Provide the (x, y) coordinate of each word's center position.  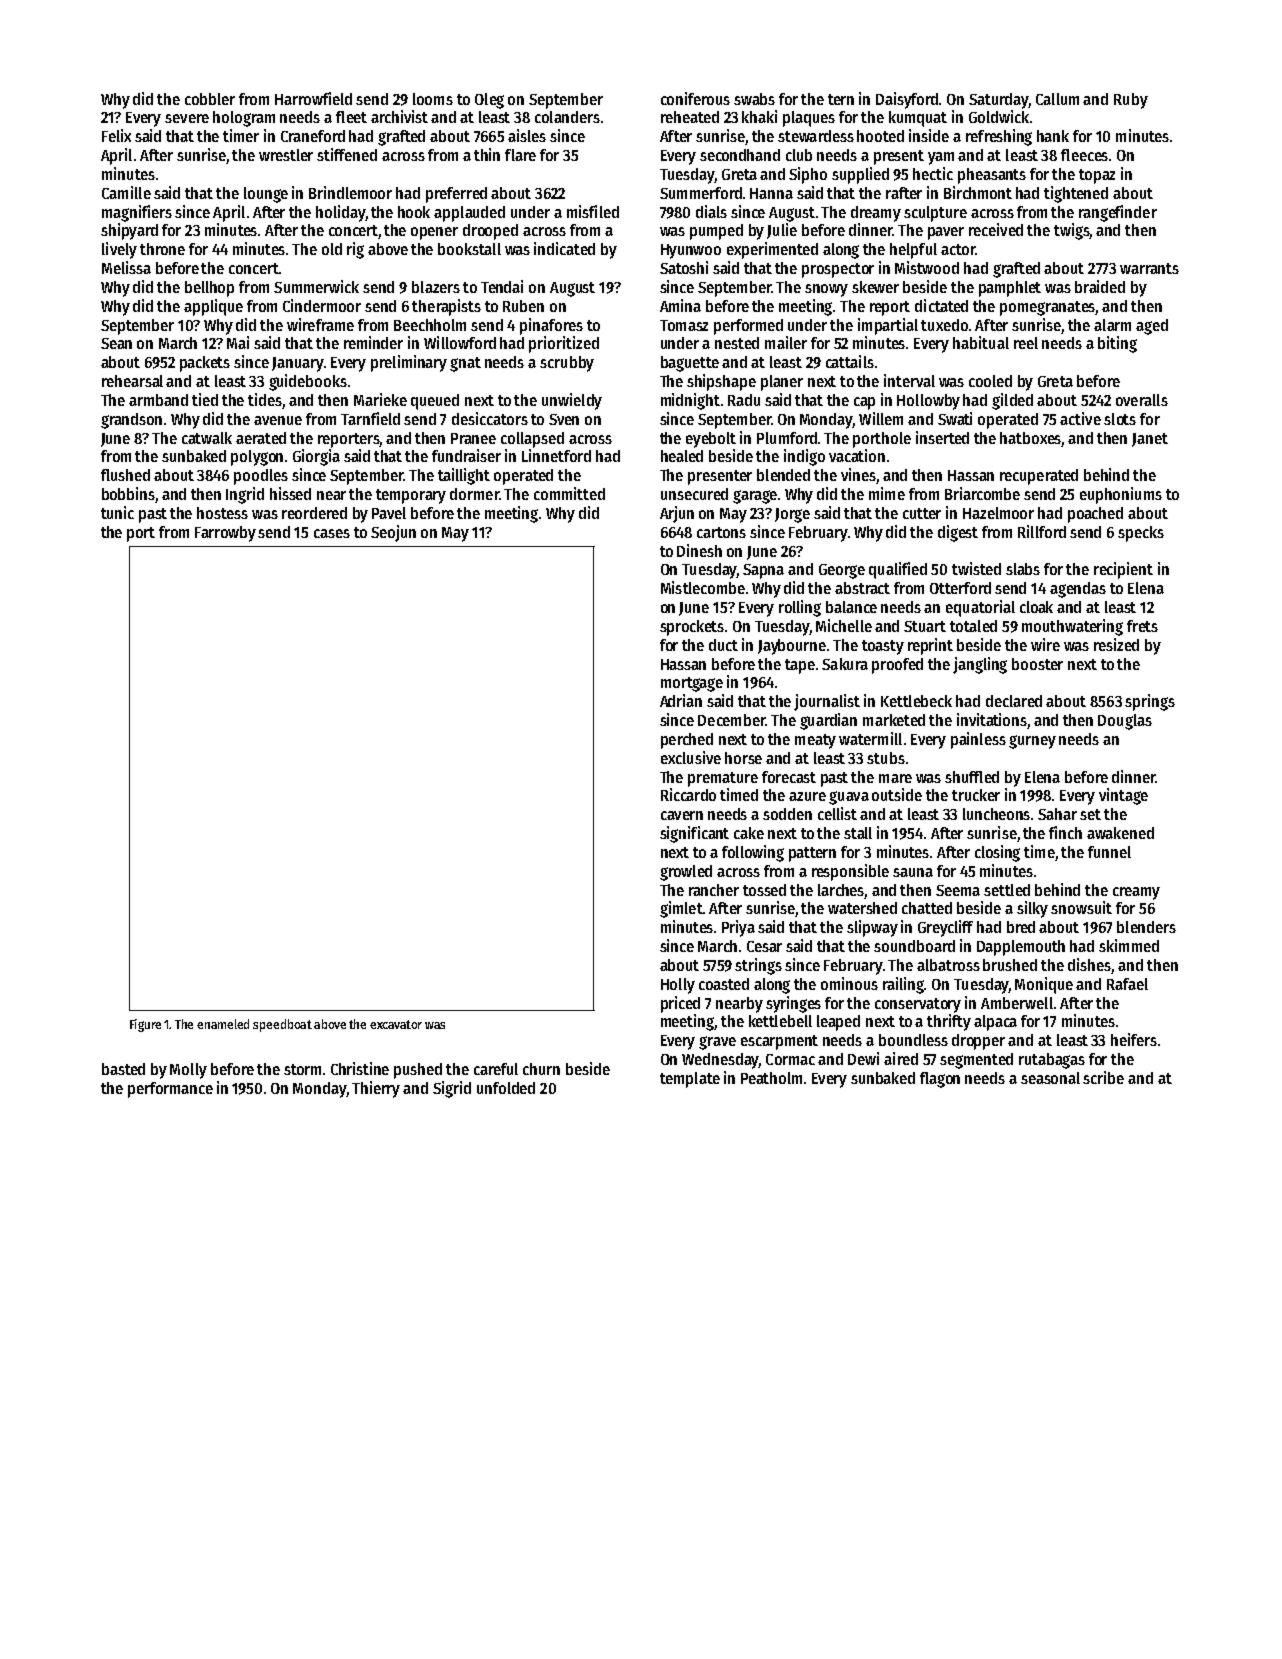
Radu (744, 400)
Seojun (393, 533)
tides (265, 401)
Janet (1150, 440)
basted (123, 1069)
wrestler (286, 155)
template (690, 1080)
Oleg (489, 101)
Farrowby (225, 534)
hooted (880, 136)
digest (958, 533)
